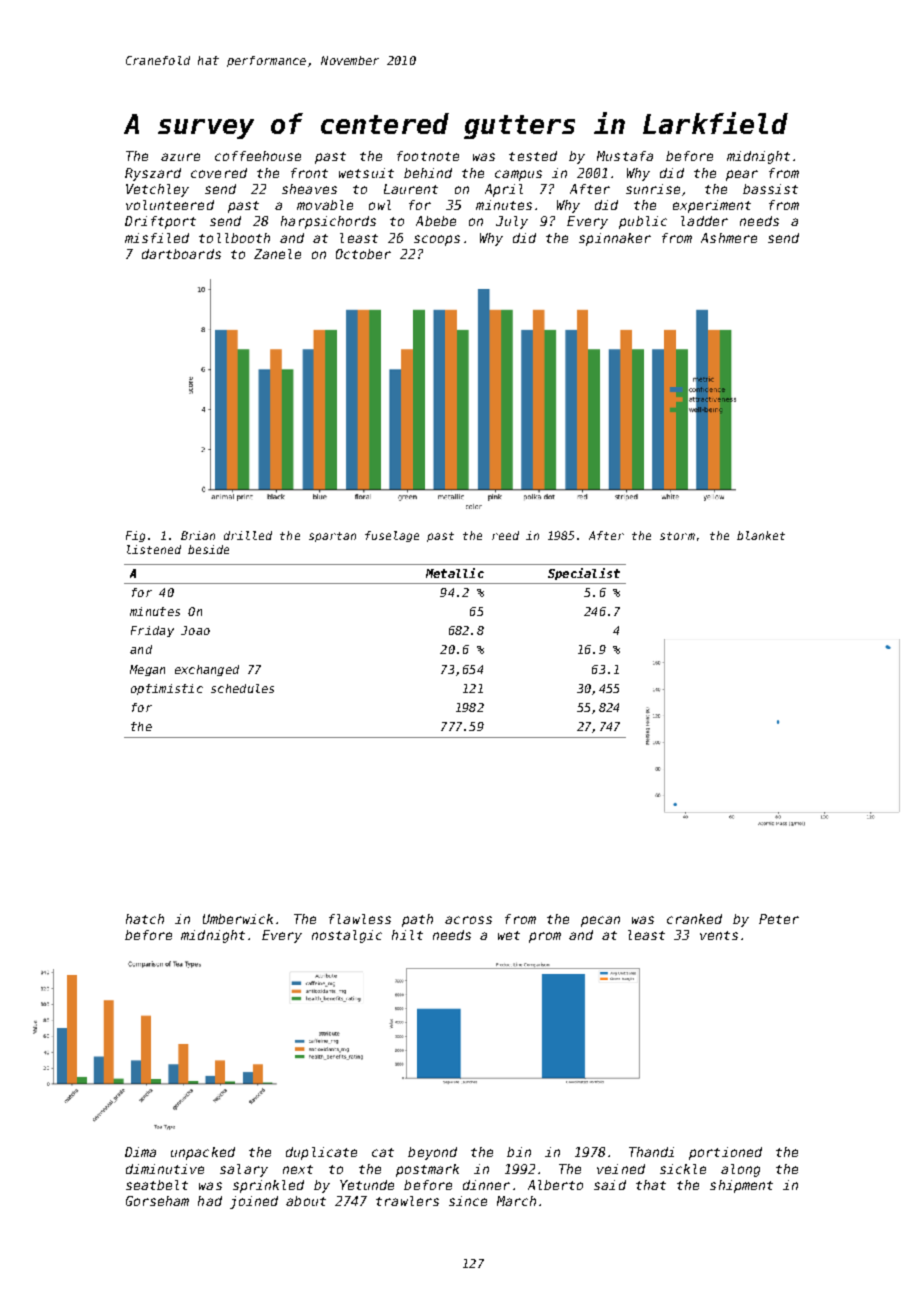 This screenshot has height=1314, width=924. Describe the element at coordinates (742, 175) in the screenshot. I see `pear` at that location.
